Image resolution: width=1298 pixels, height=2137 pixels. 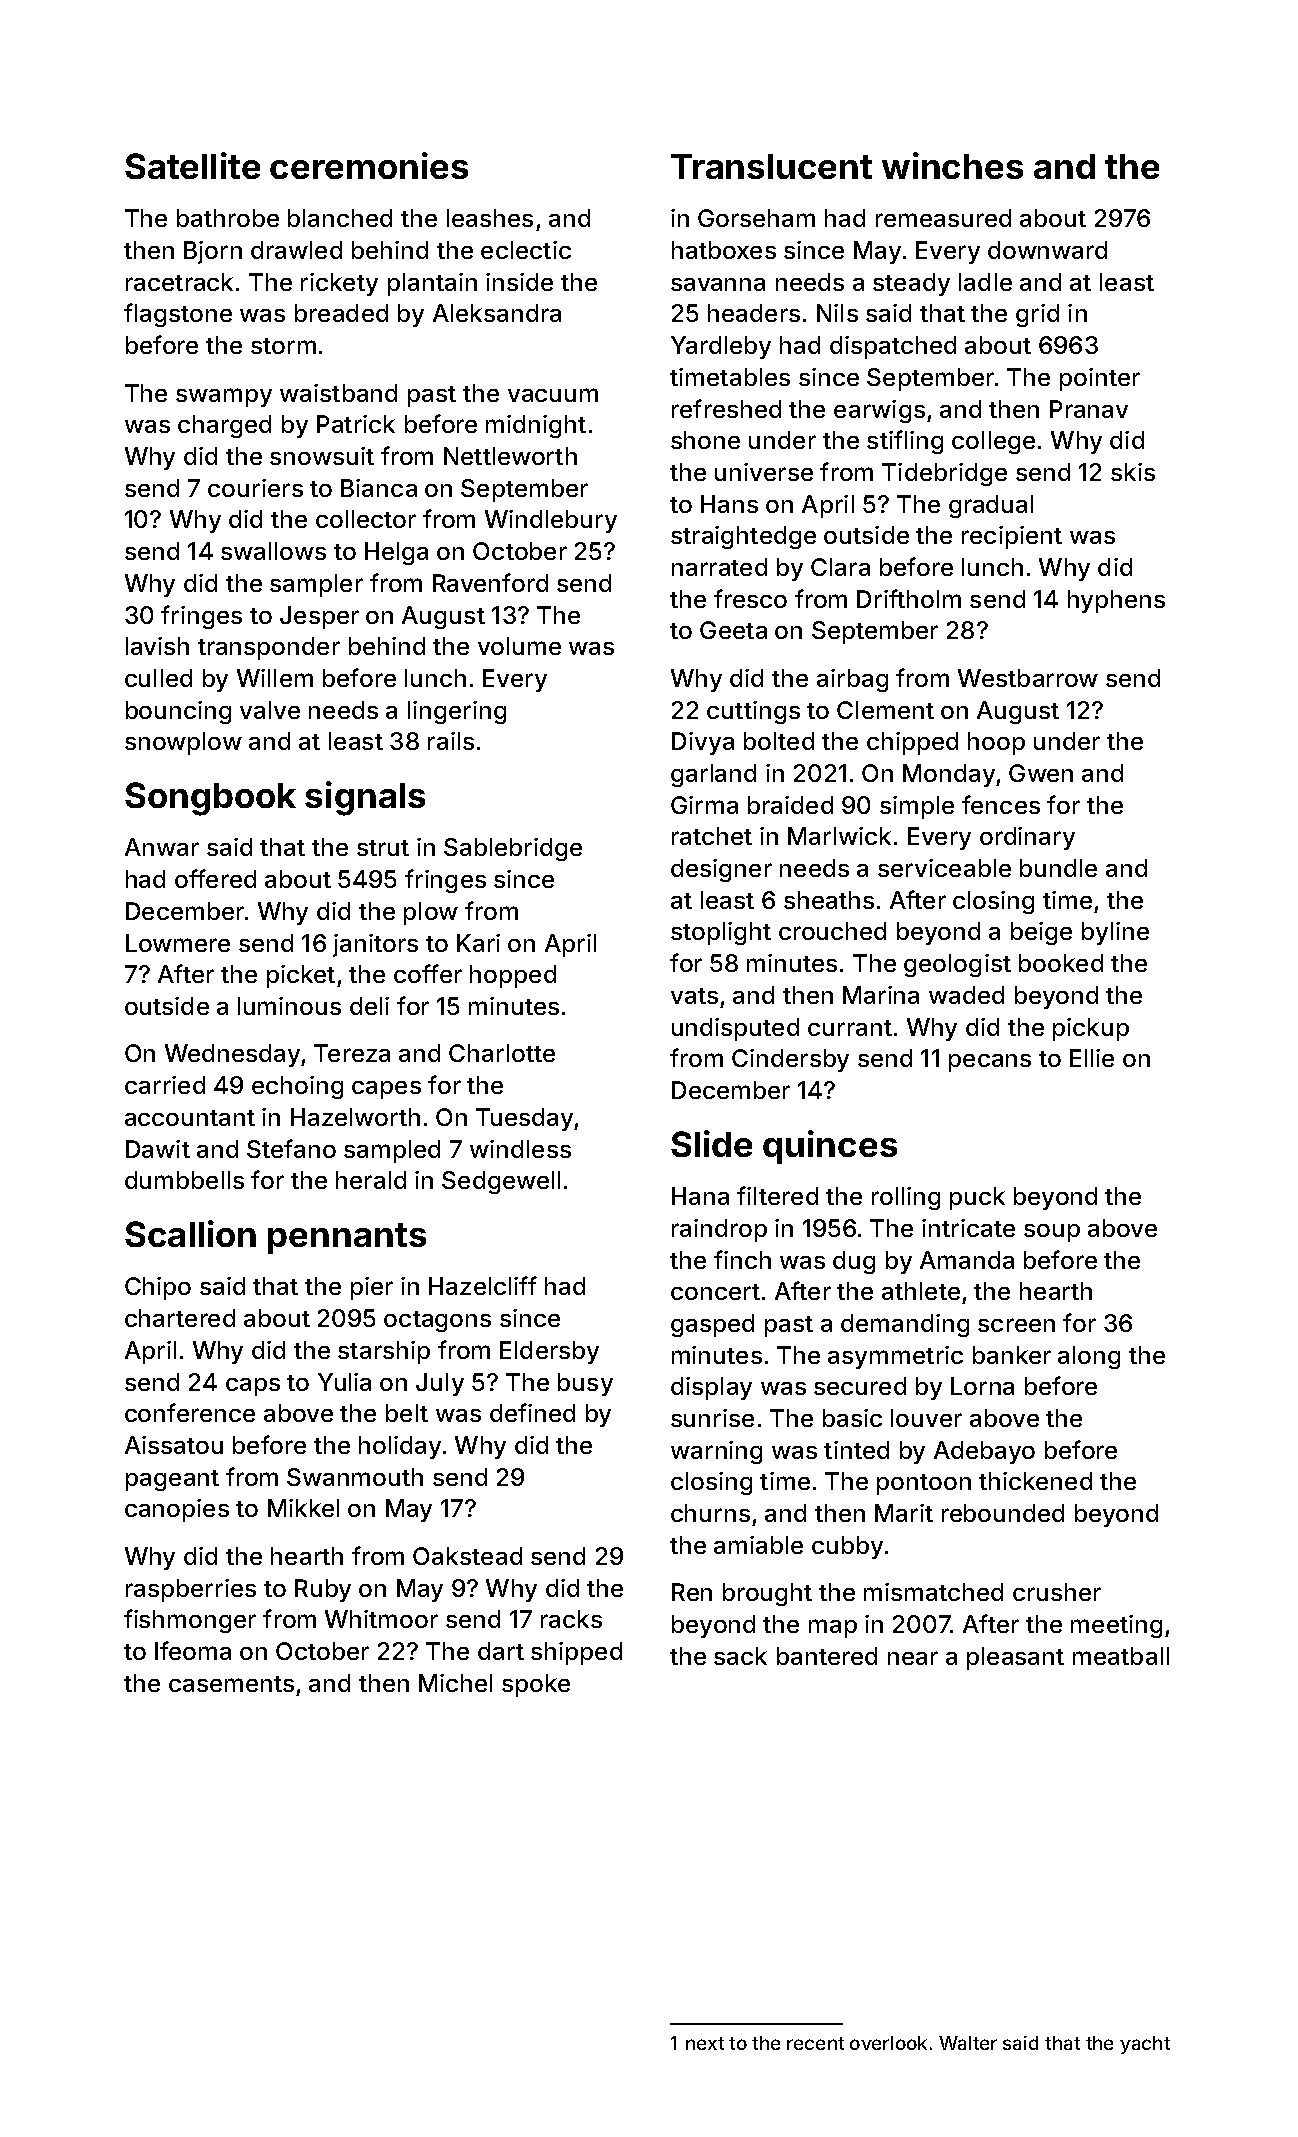 I want to click on Charlotte, so click(x=502, y=1053).
